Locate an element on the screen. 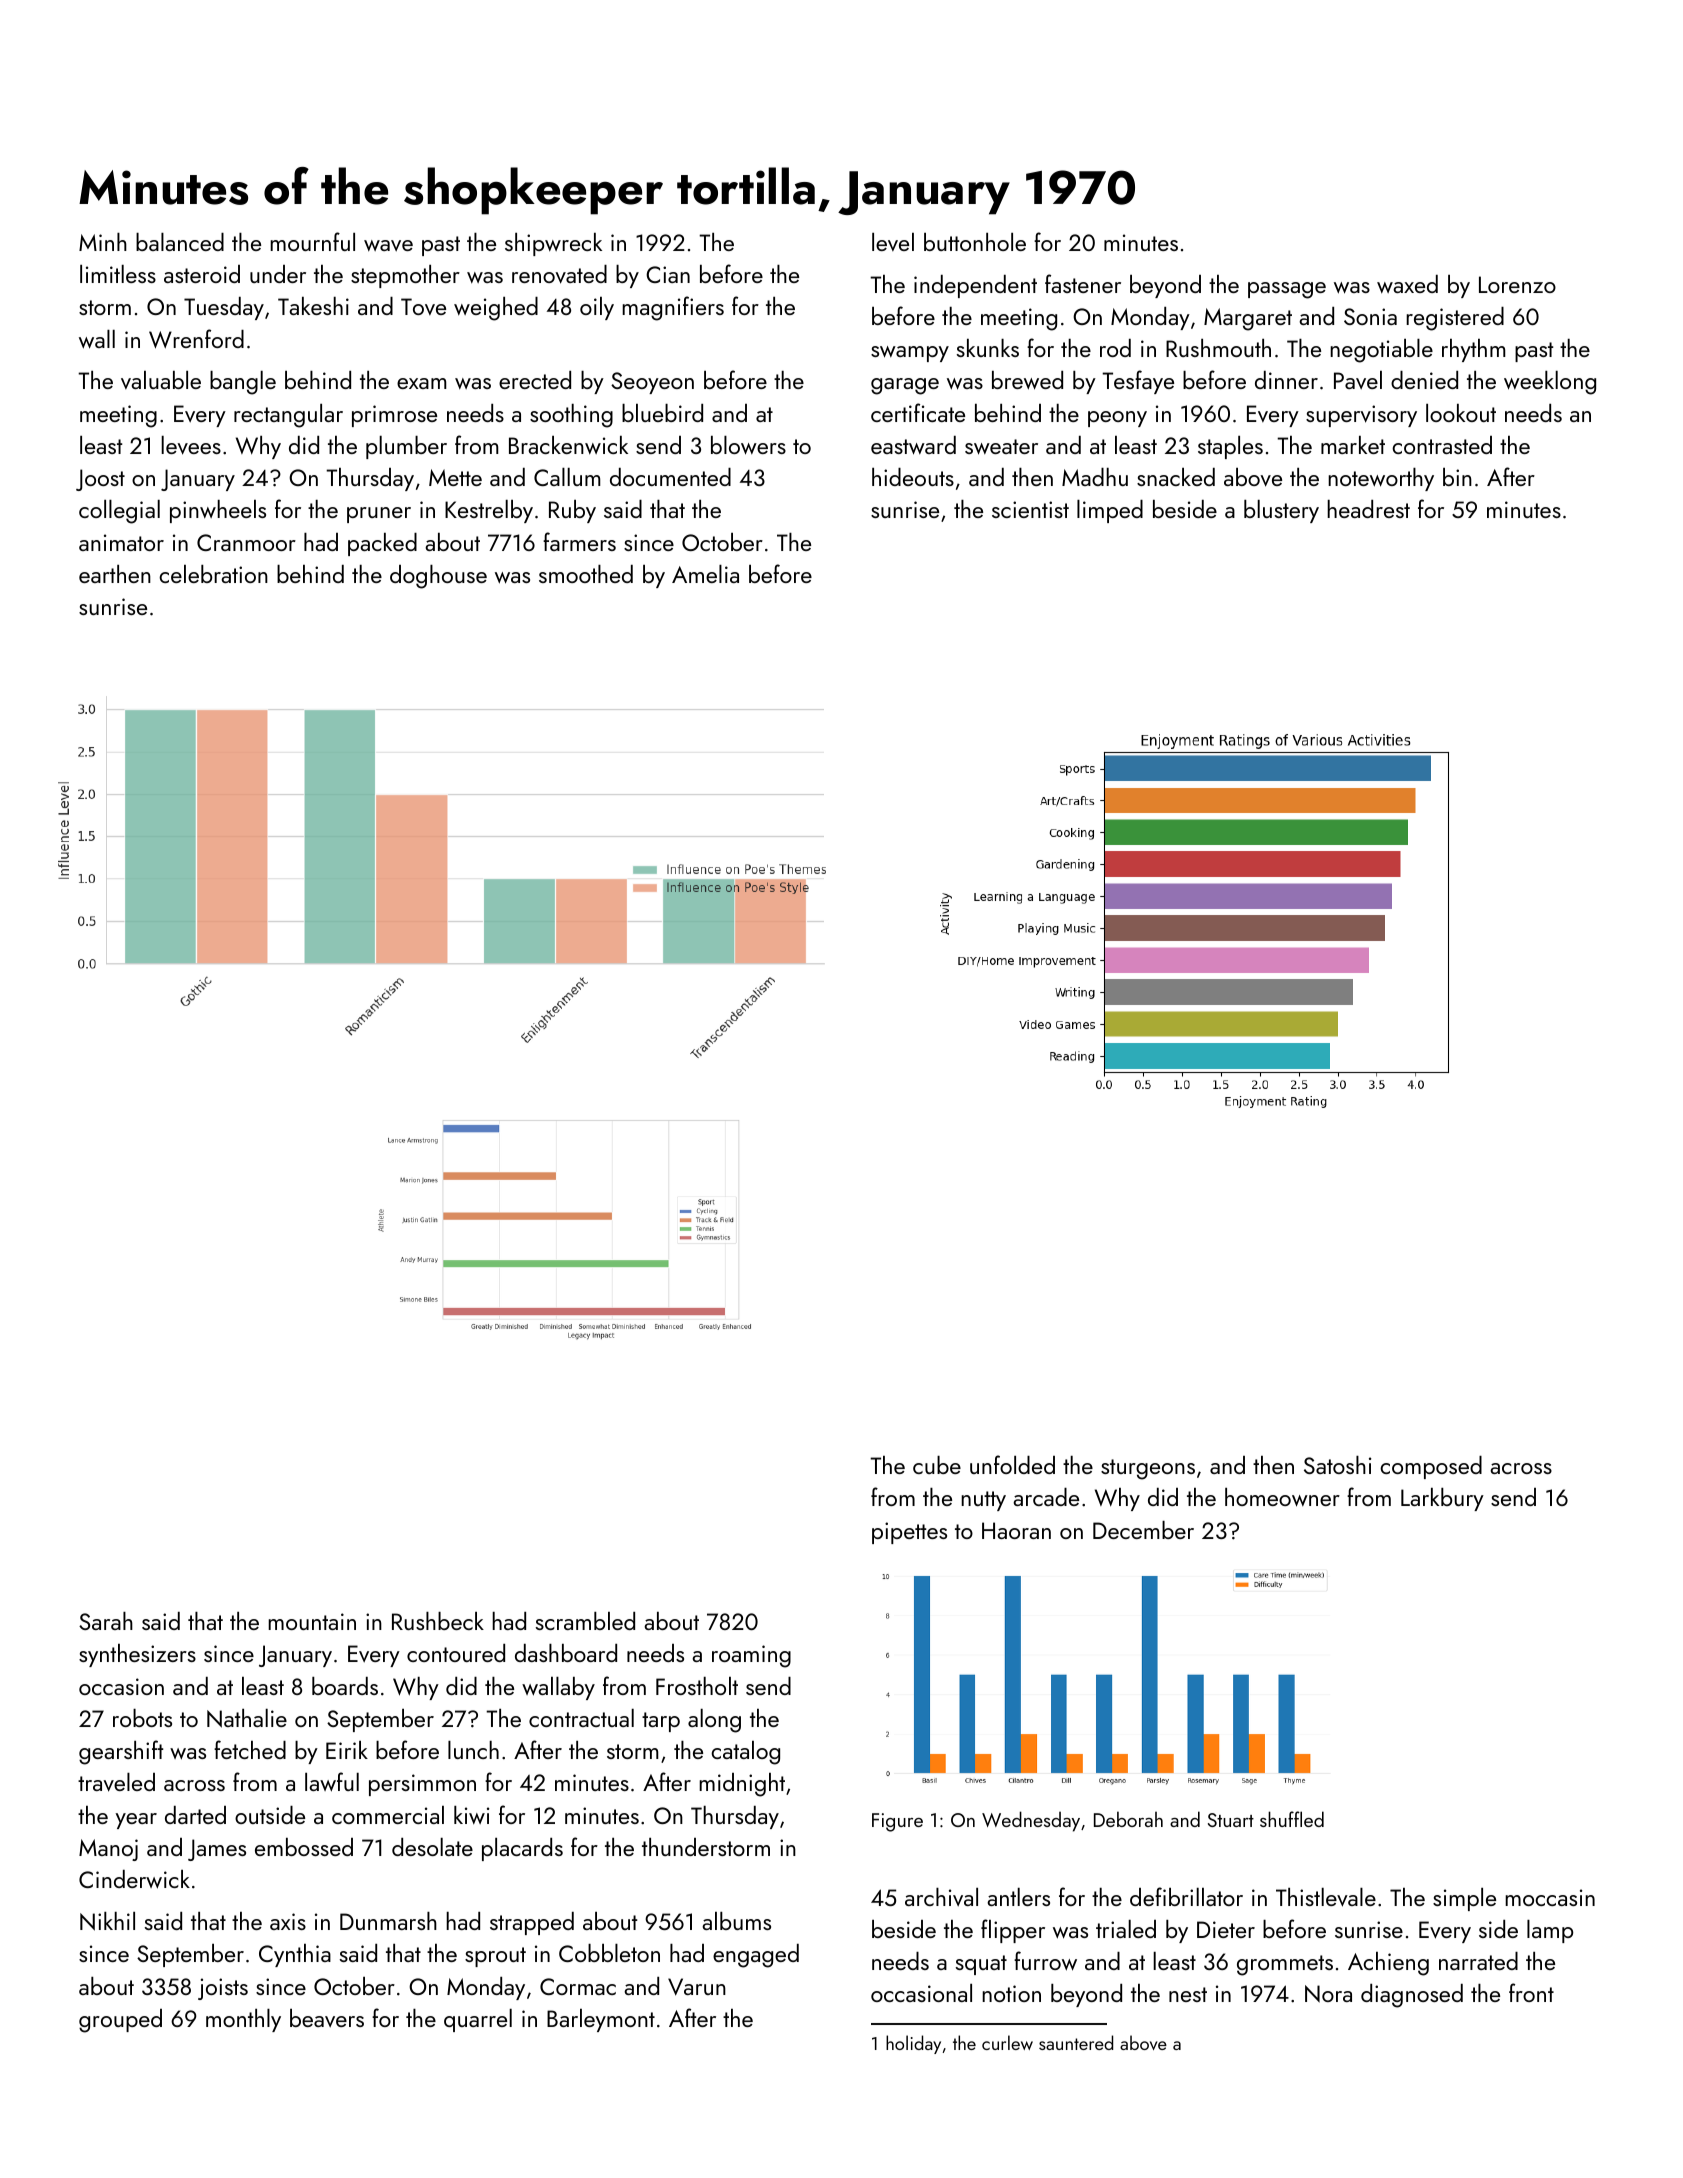 The width and height of the screenshot is (1683, 2178). mountain is located at coordinates (312, 1621).
